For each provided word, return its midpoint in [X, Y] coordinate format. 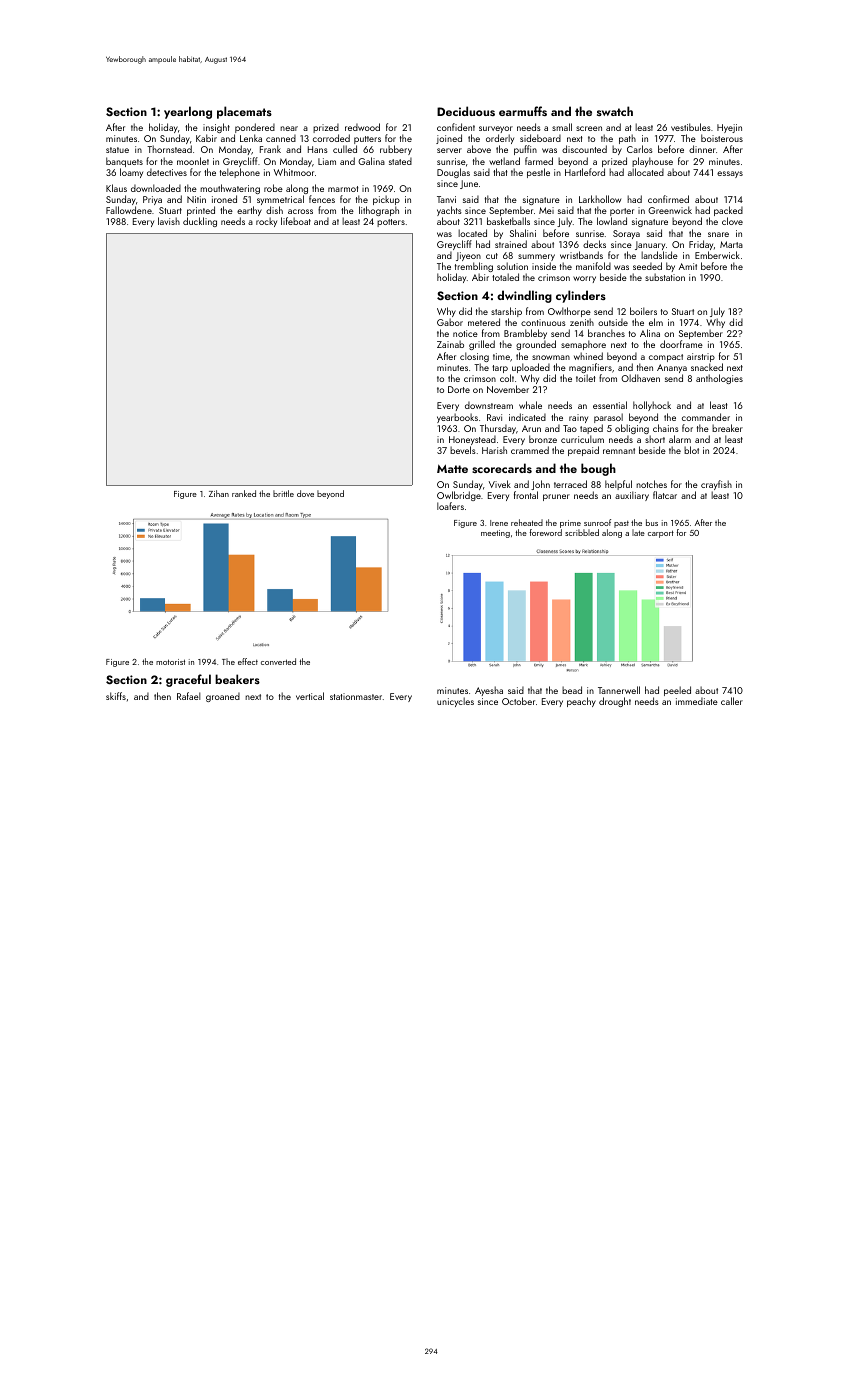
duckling [200, 222]
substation [665, 277]
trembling [474, 267]
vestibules [691, 127]
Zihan [219, 493]
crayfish [716, 485]
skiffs [116, 696]
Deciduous [466, 111]
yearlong [188, 112]
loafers [450, 506]
